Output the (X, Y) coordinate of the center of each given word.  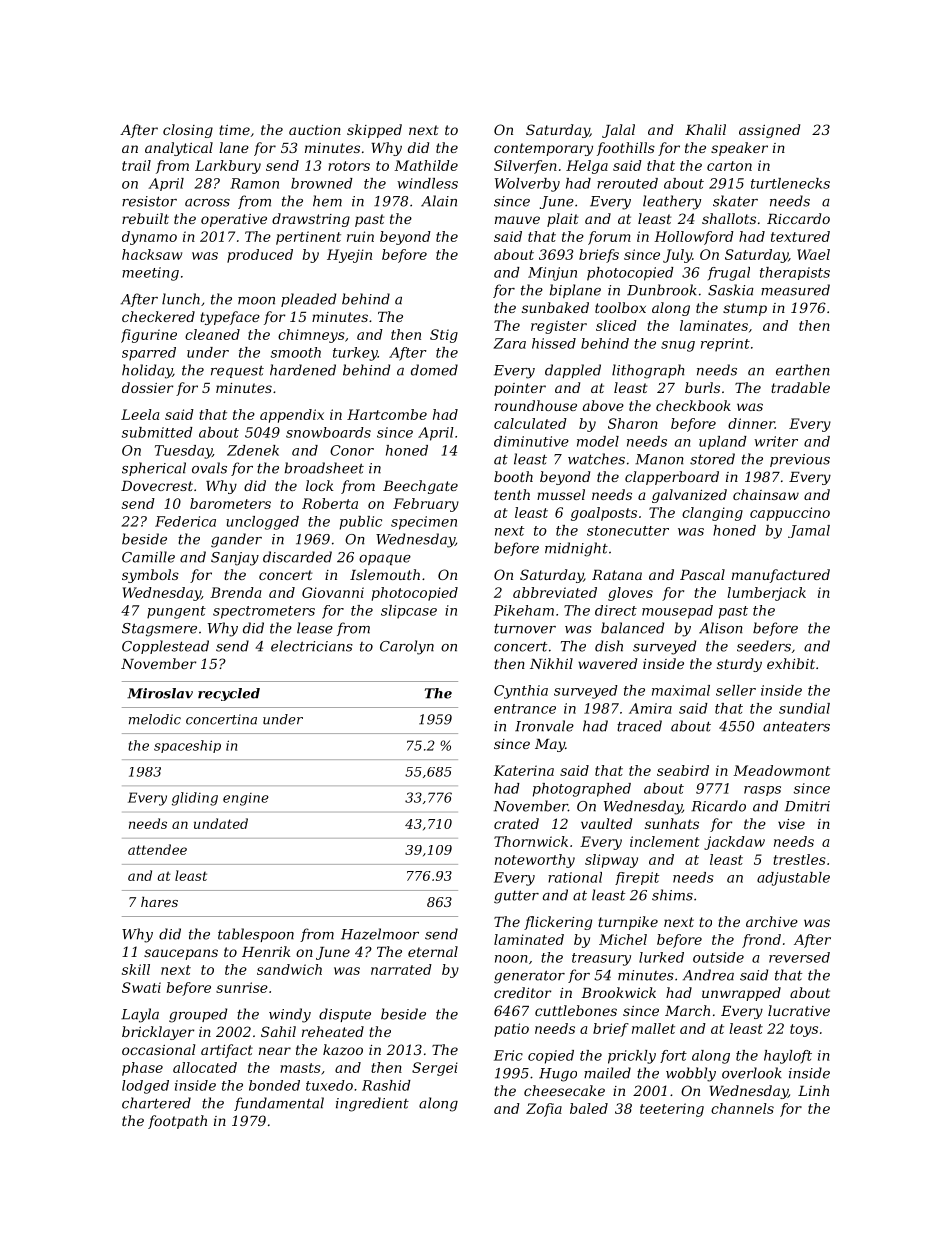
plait (562, 220)
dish (609, 646)
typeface (230, 318)
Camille (148, 557)
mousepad (677, 612)
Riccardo (798, 218)
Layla (140, 1015)
